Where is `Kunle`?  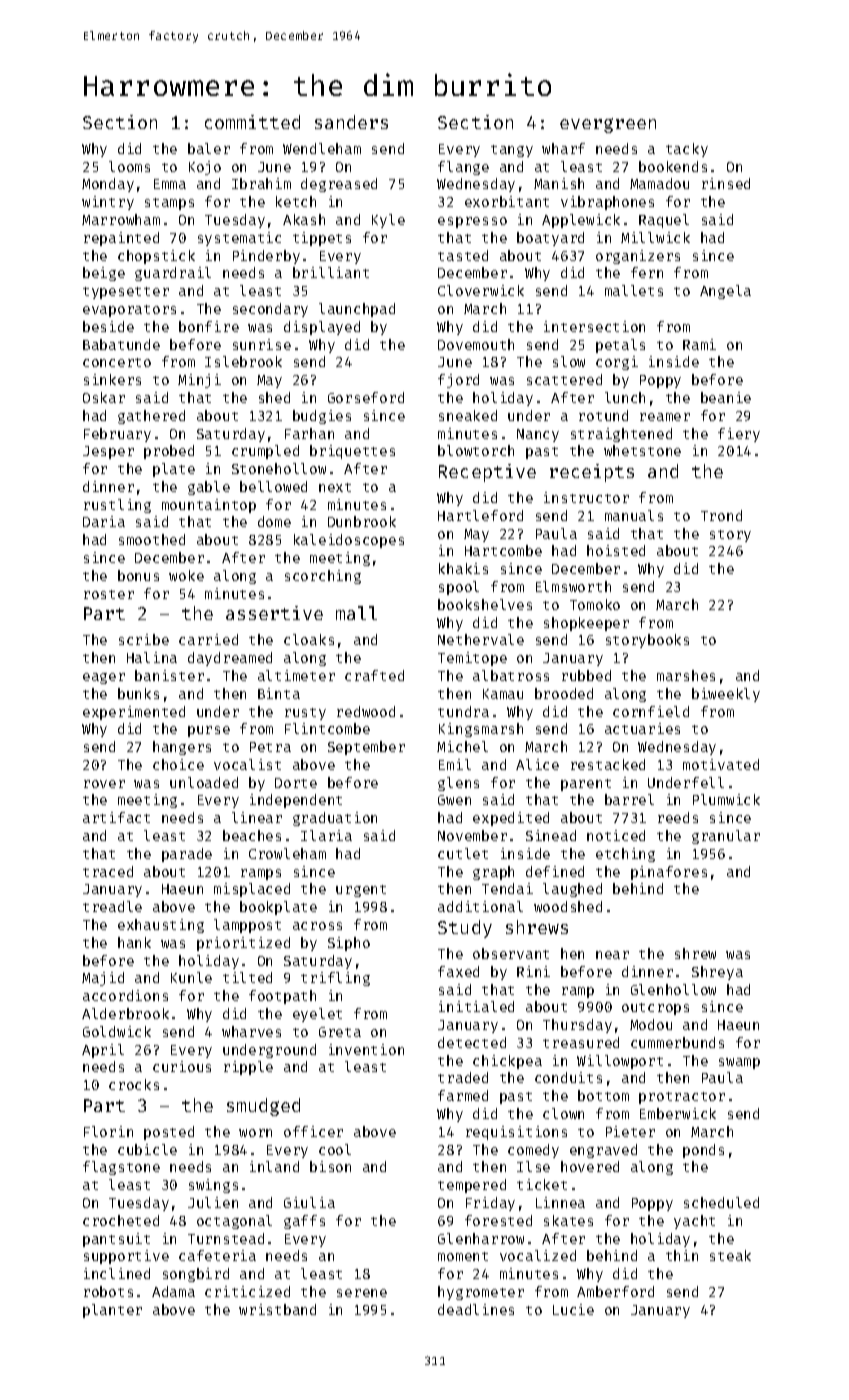 Kunle is located at coordinates (191, 977).
